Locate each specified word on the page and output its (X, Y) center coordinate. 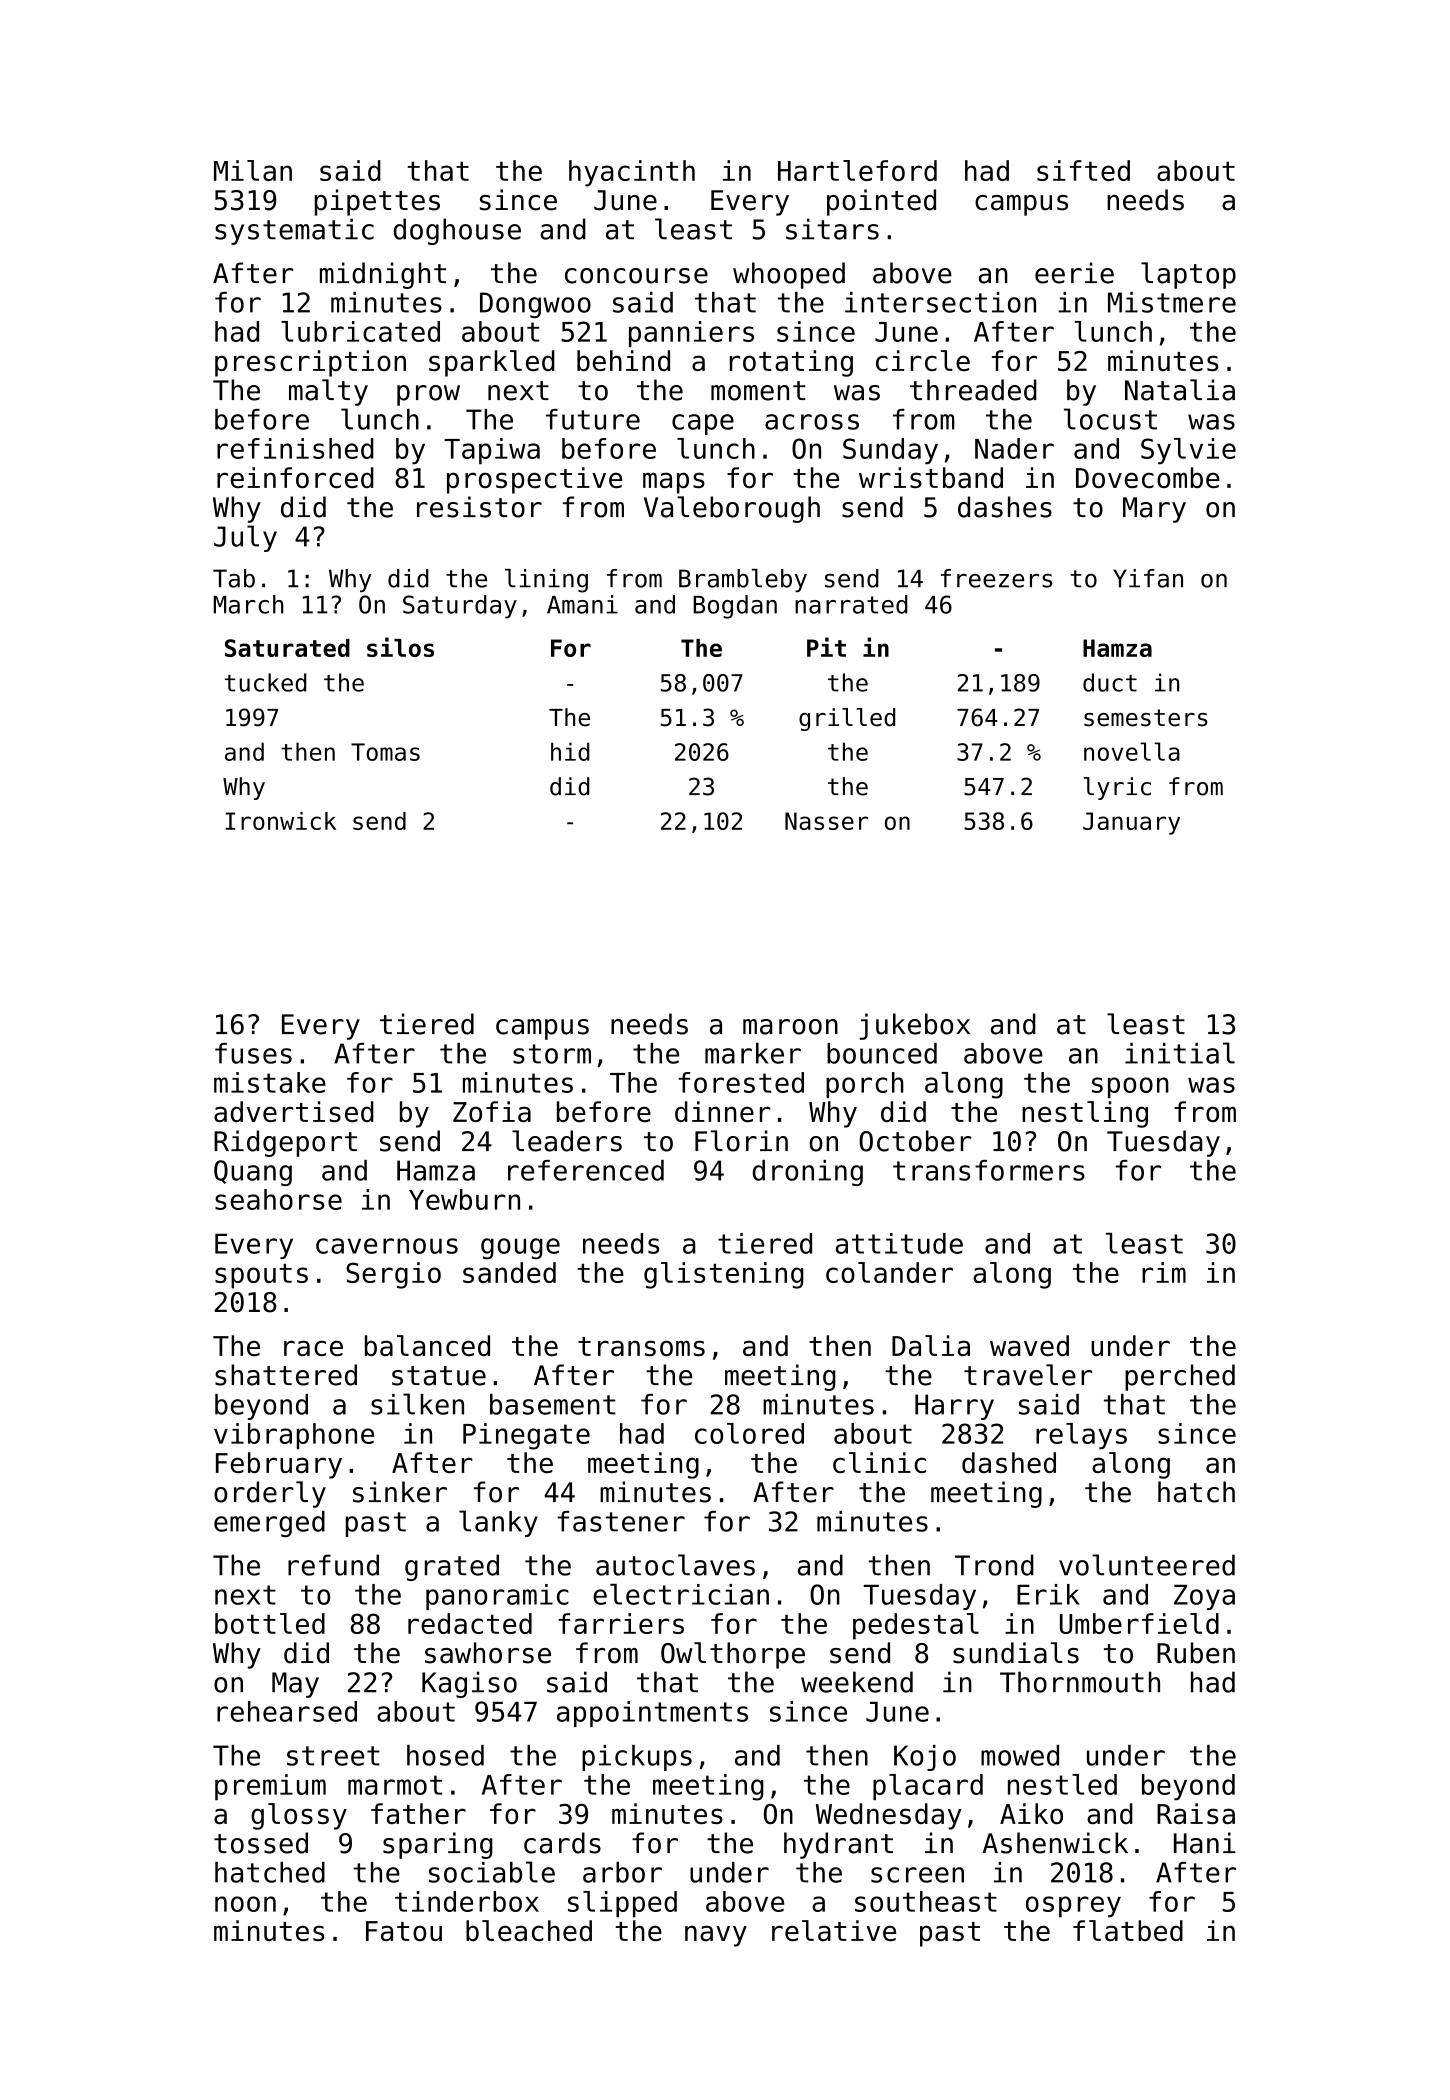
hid (570, 751)
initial (1180, 1053)
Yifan (1148, 578)
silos (400, 647)
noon (245, 1904)
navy (716, 1936)
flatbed (1128, 1930)
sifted (1083, 170)
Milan (253, 170)
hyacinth (632, 173)
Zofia (492, 1111)
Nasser (826, 821)
